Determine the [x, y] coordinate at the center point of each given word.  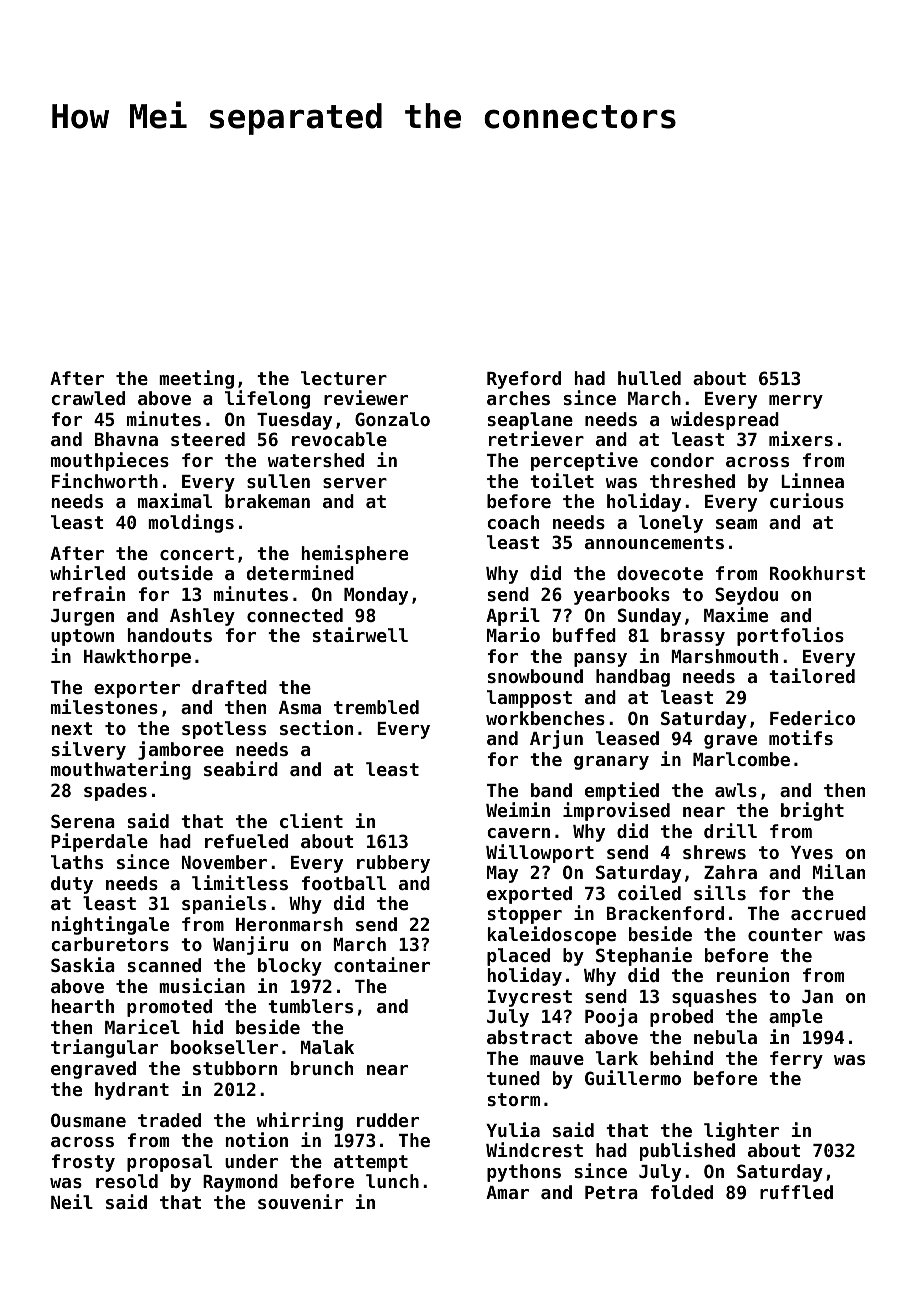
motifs [801, 737]
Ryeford [524, 380]
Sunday [649, 617]
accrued [828, 913]
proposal [169, 1163]
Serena [83, 821]
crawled [88, 398]
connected [295, 615]
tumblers [310, 1006]
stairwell [360, 634]
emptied [622, 791]
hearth [83, 1006]
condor [682, 460]
